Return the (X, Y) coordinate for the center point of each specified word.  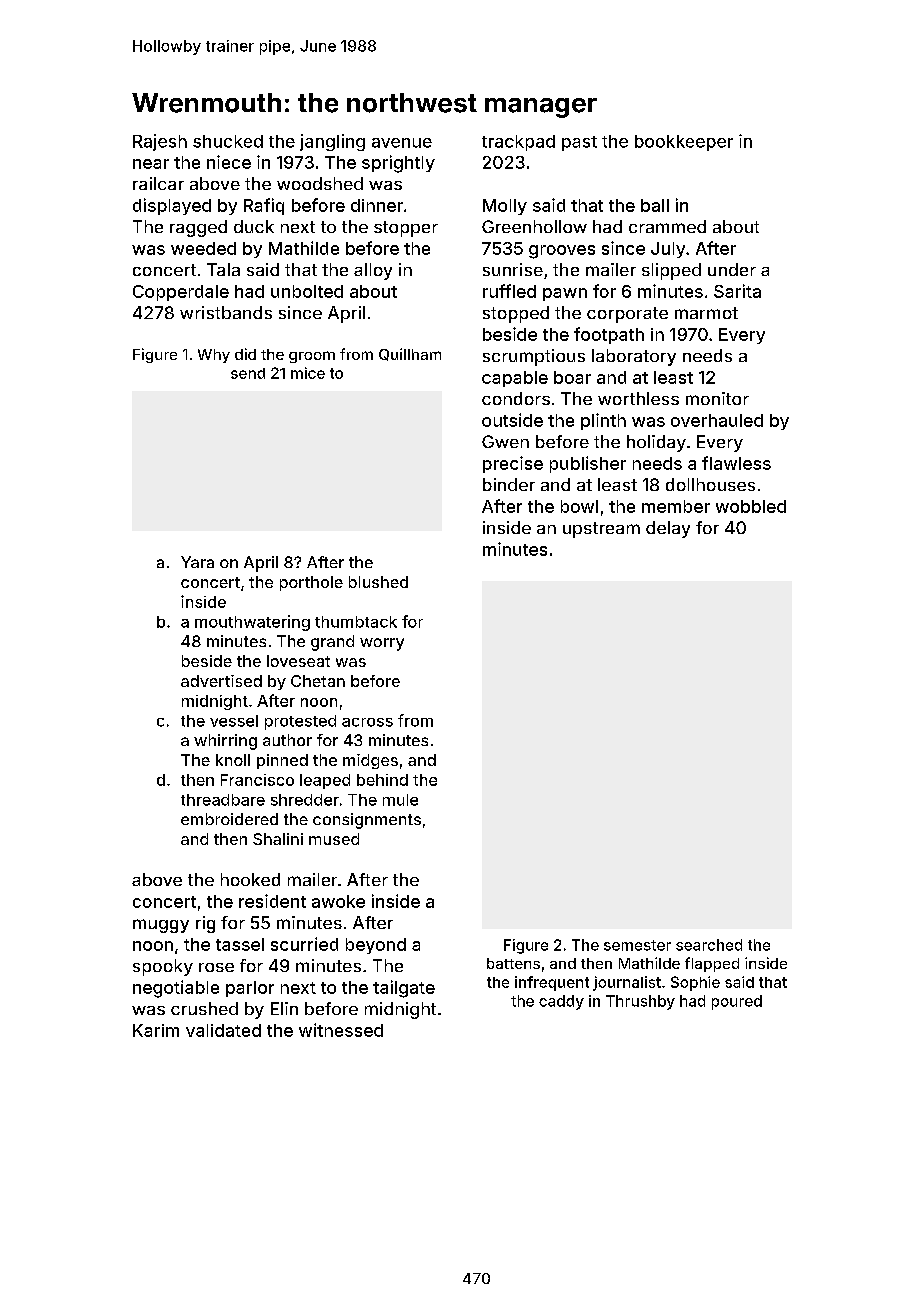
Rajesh (160, 142)
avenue (402, 143)
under (732, 269)
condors (516, 398)
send (248, 373)
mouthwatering (252, 623)
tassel (240, 944)
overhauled (717, 420)
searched (709, 945)
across (367, 722)
